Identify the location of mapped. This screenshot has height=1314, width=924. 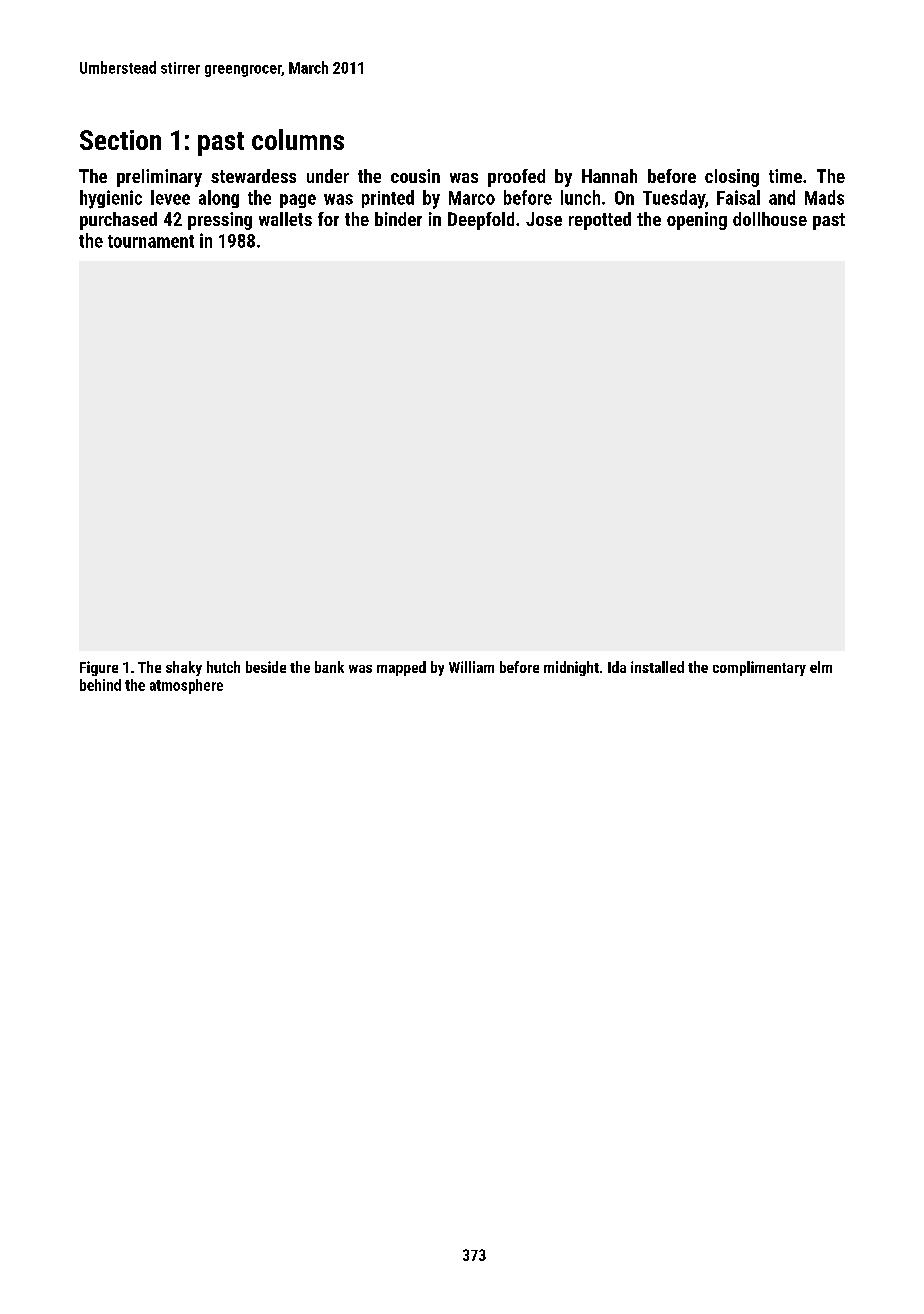
(401, 668).
